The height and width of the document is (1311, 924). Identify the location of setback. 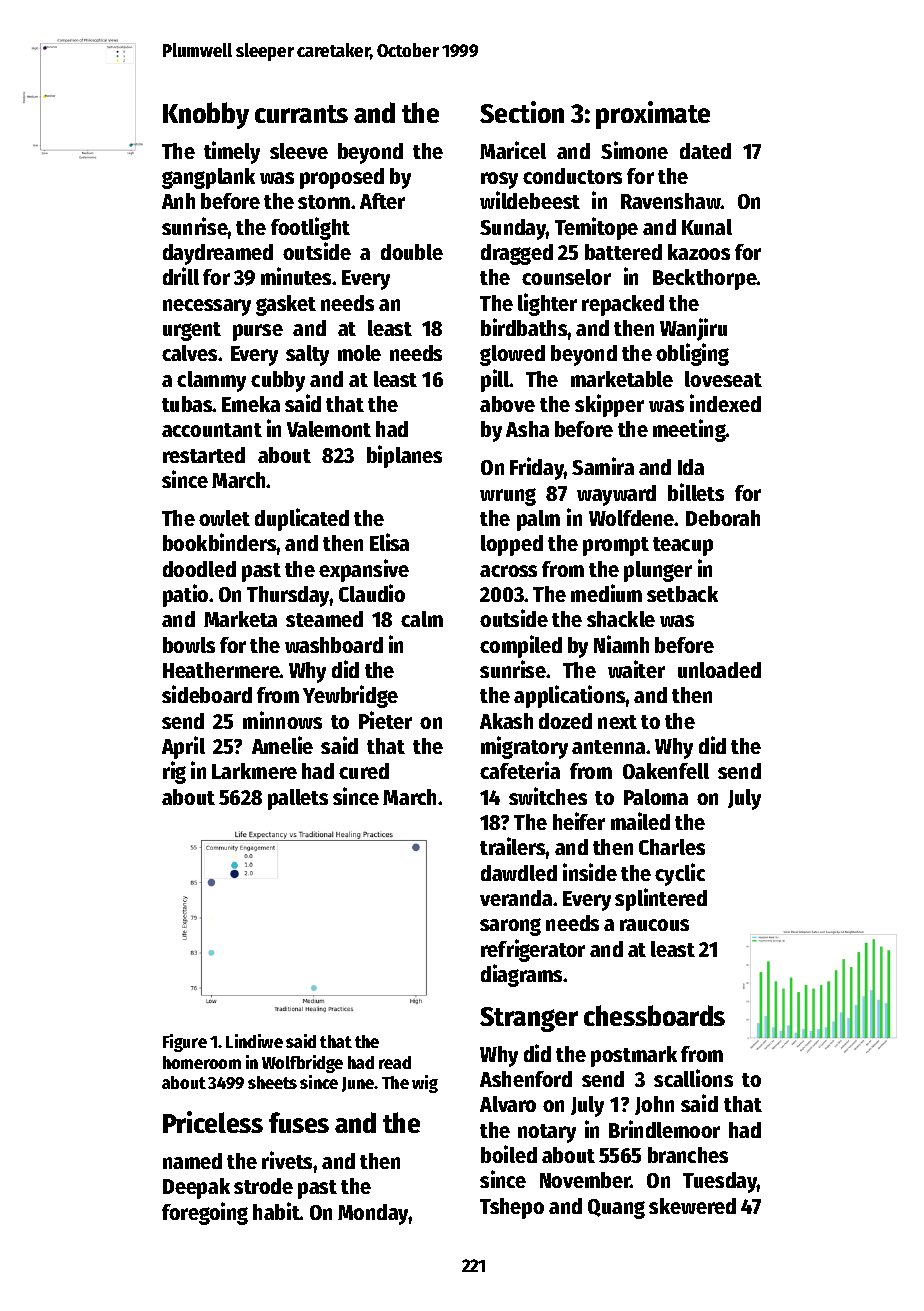
(682, 594).
